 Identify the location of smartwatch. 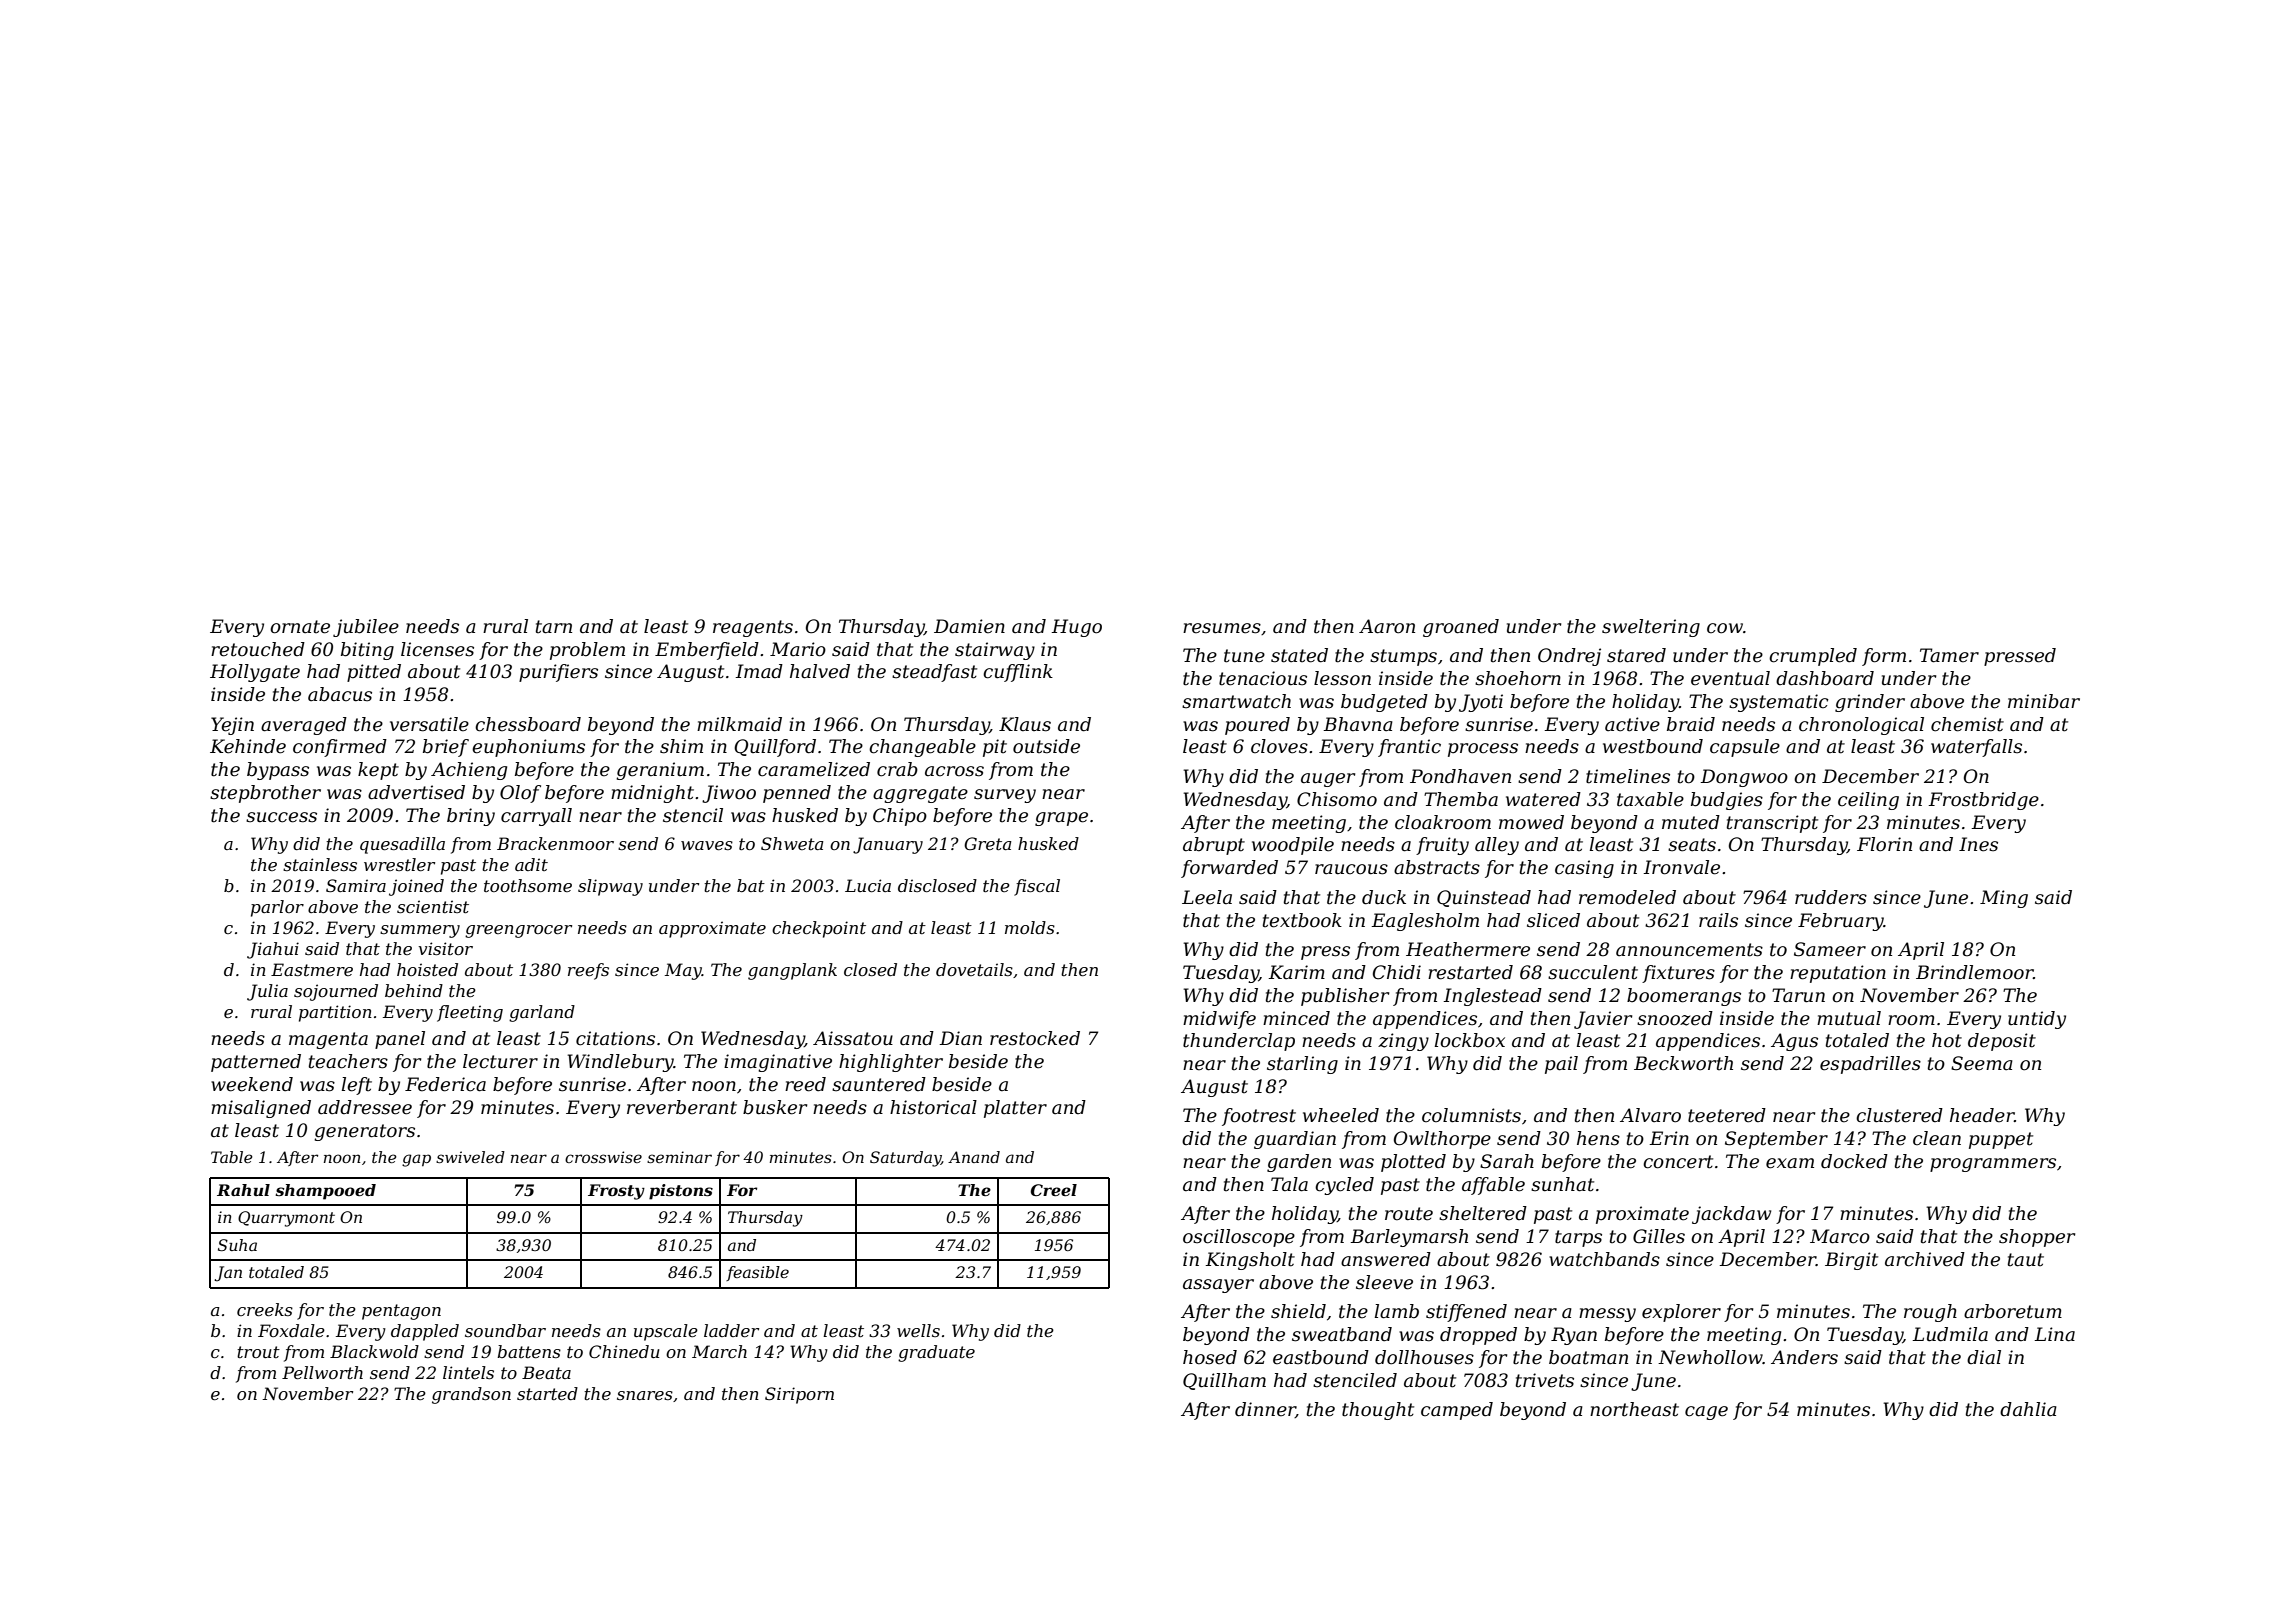
(1236, 701).
